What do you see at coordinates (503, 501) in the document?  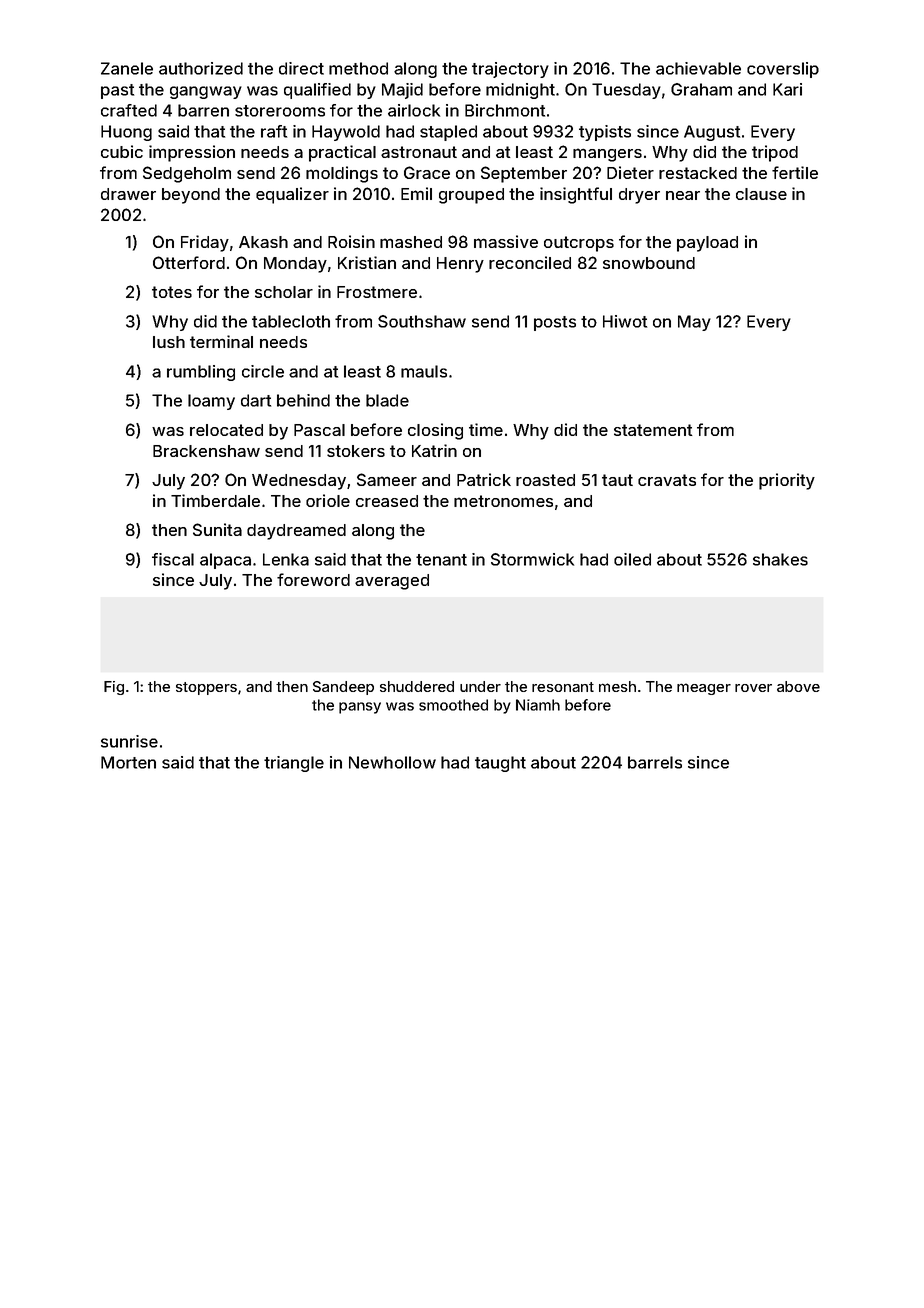 I see `metronomes` at bounding box center [503, 501].
